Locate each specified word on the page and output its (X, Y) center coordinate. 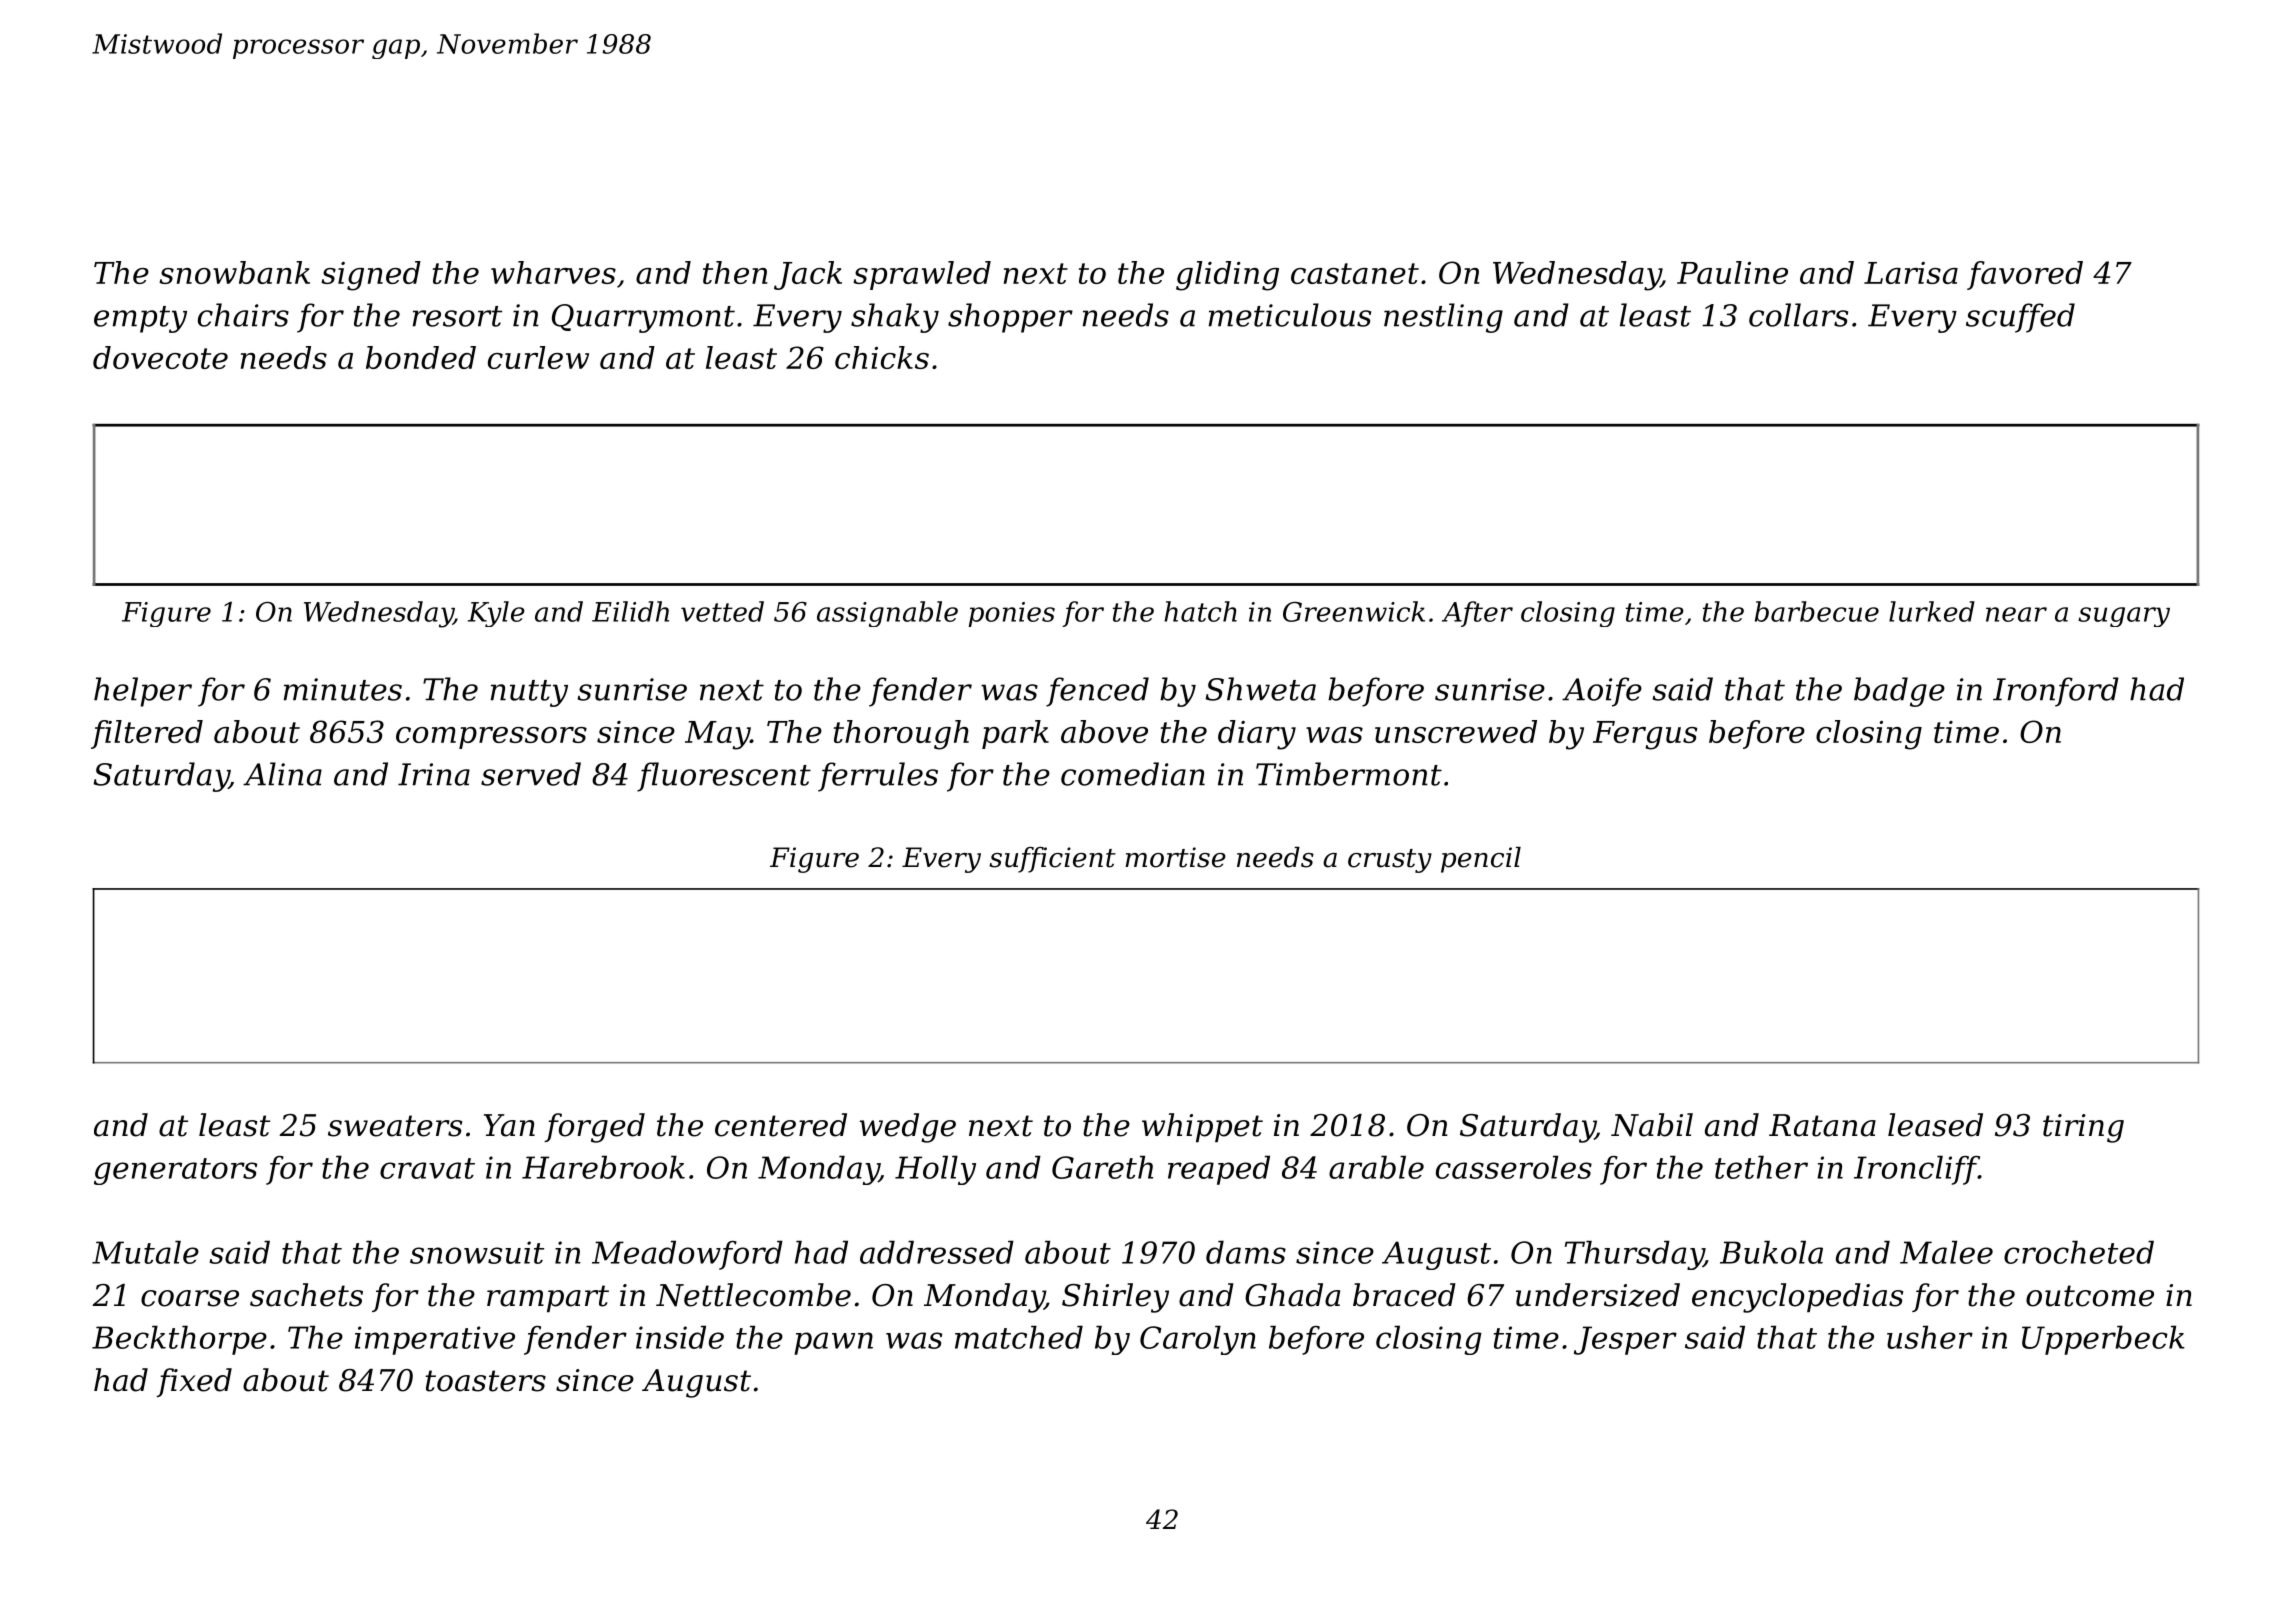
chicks (882, 357)
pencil (1481, 860)
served (531, 774)
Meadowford (687, 1255)
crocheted (2079, 1252)
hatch (1200, 611)
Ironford (2056, 692)
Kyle (496, 614)
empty (140, 319)
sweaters (395, 1126)
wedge (908, 1128)
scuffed (2020, 318)
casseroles (1514, 1167)
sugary (2124, 617)
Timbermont (1349, 774)
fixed (194, 1382)
